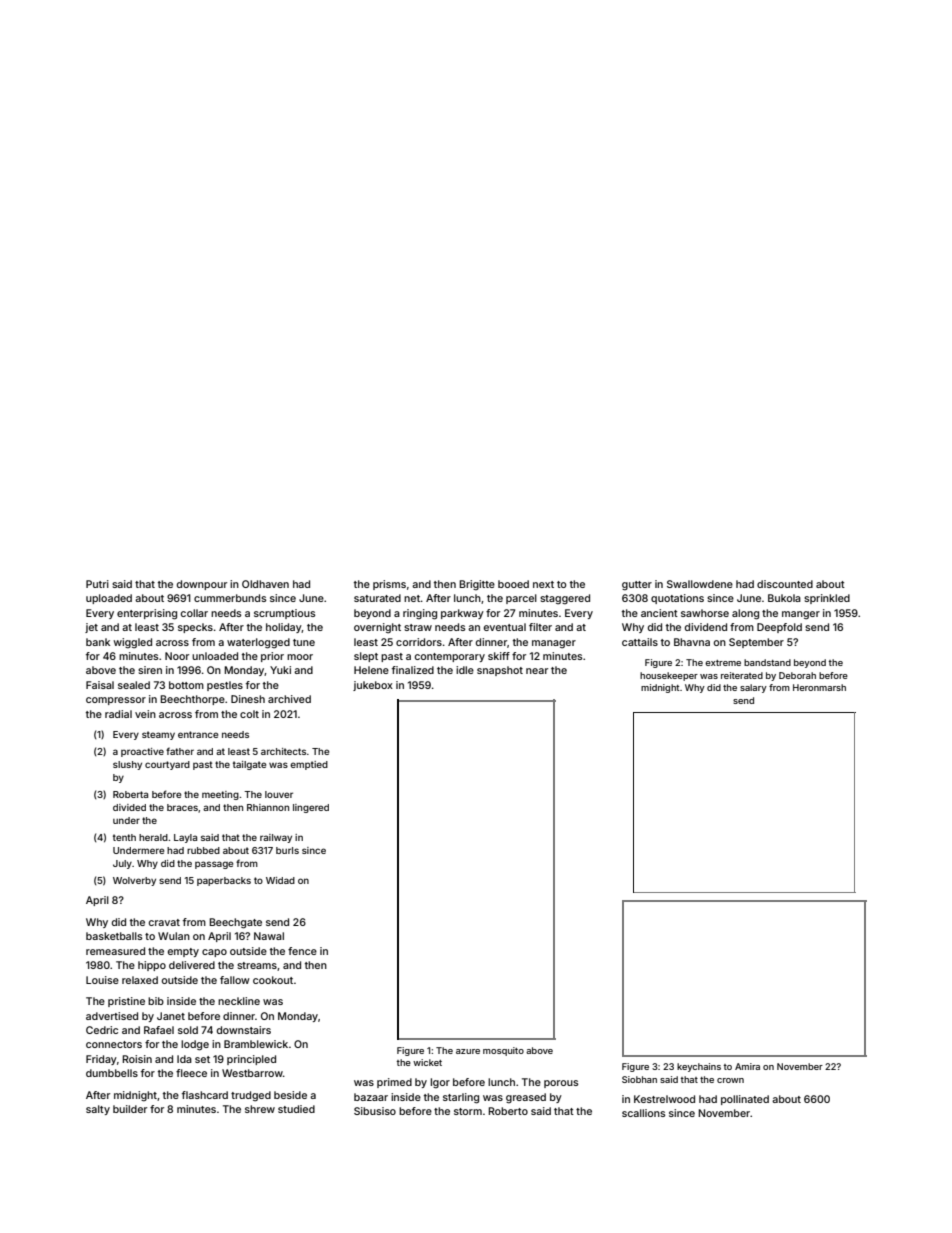  What do you see at coordinates (97, 584) in the image?
I see `Putri` at bounding box center [97, 584].
